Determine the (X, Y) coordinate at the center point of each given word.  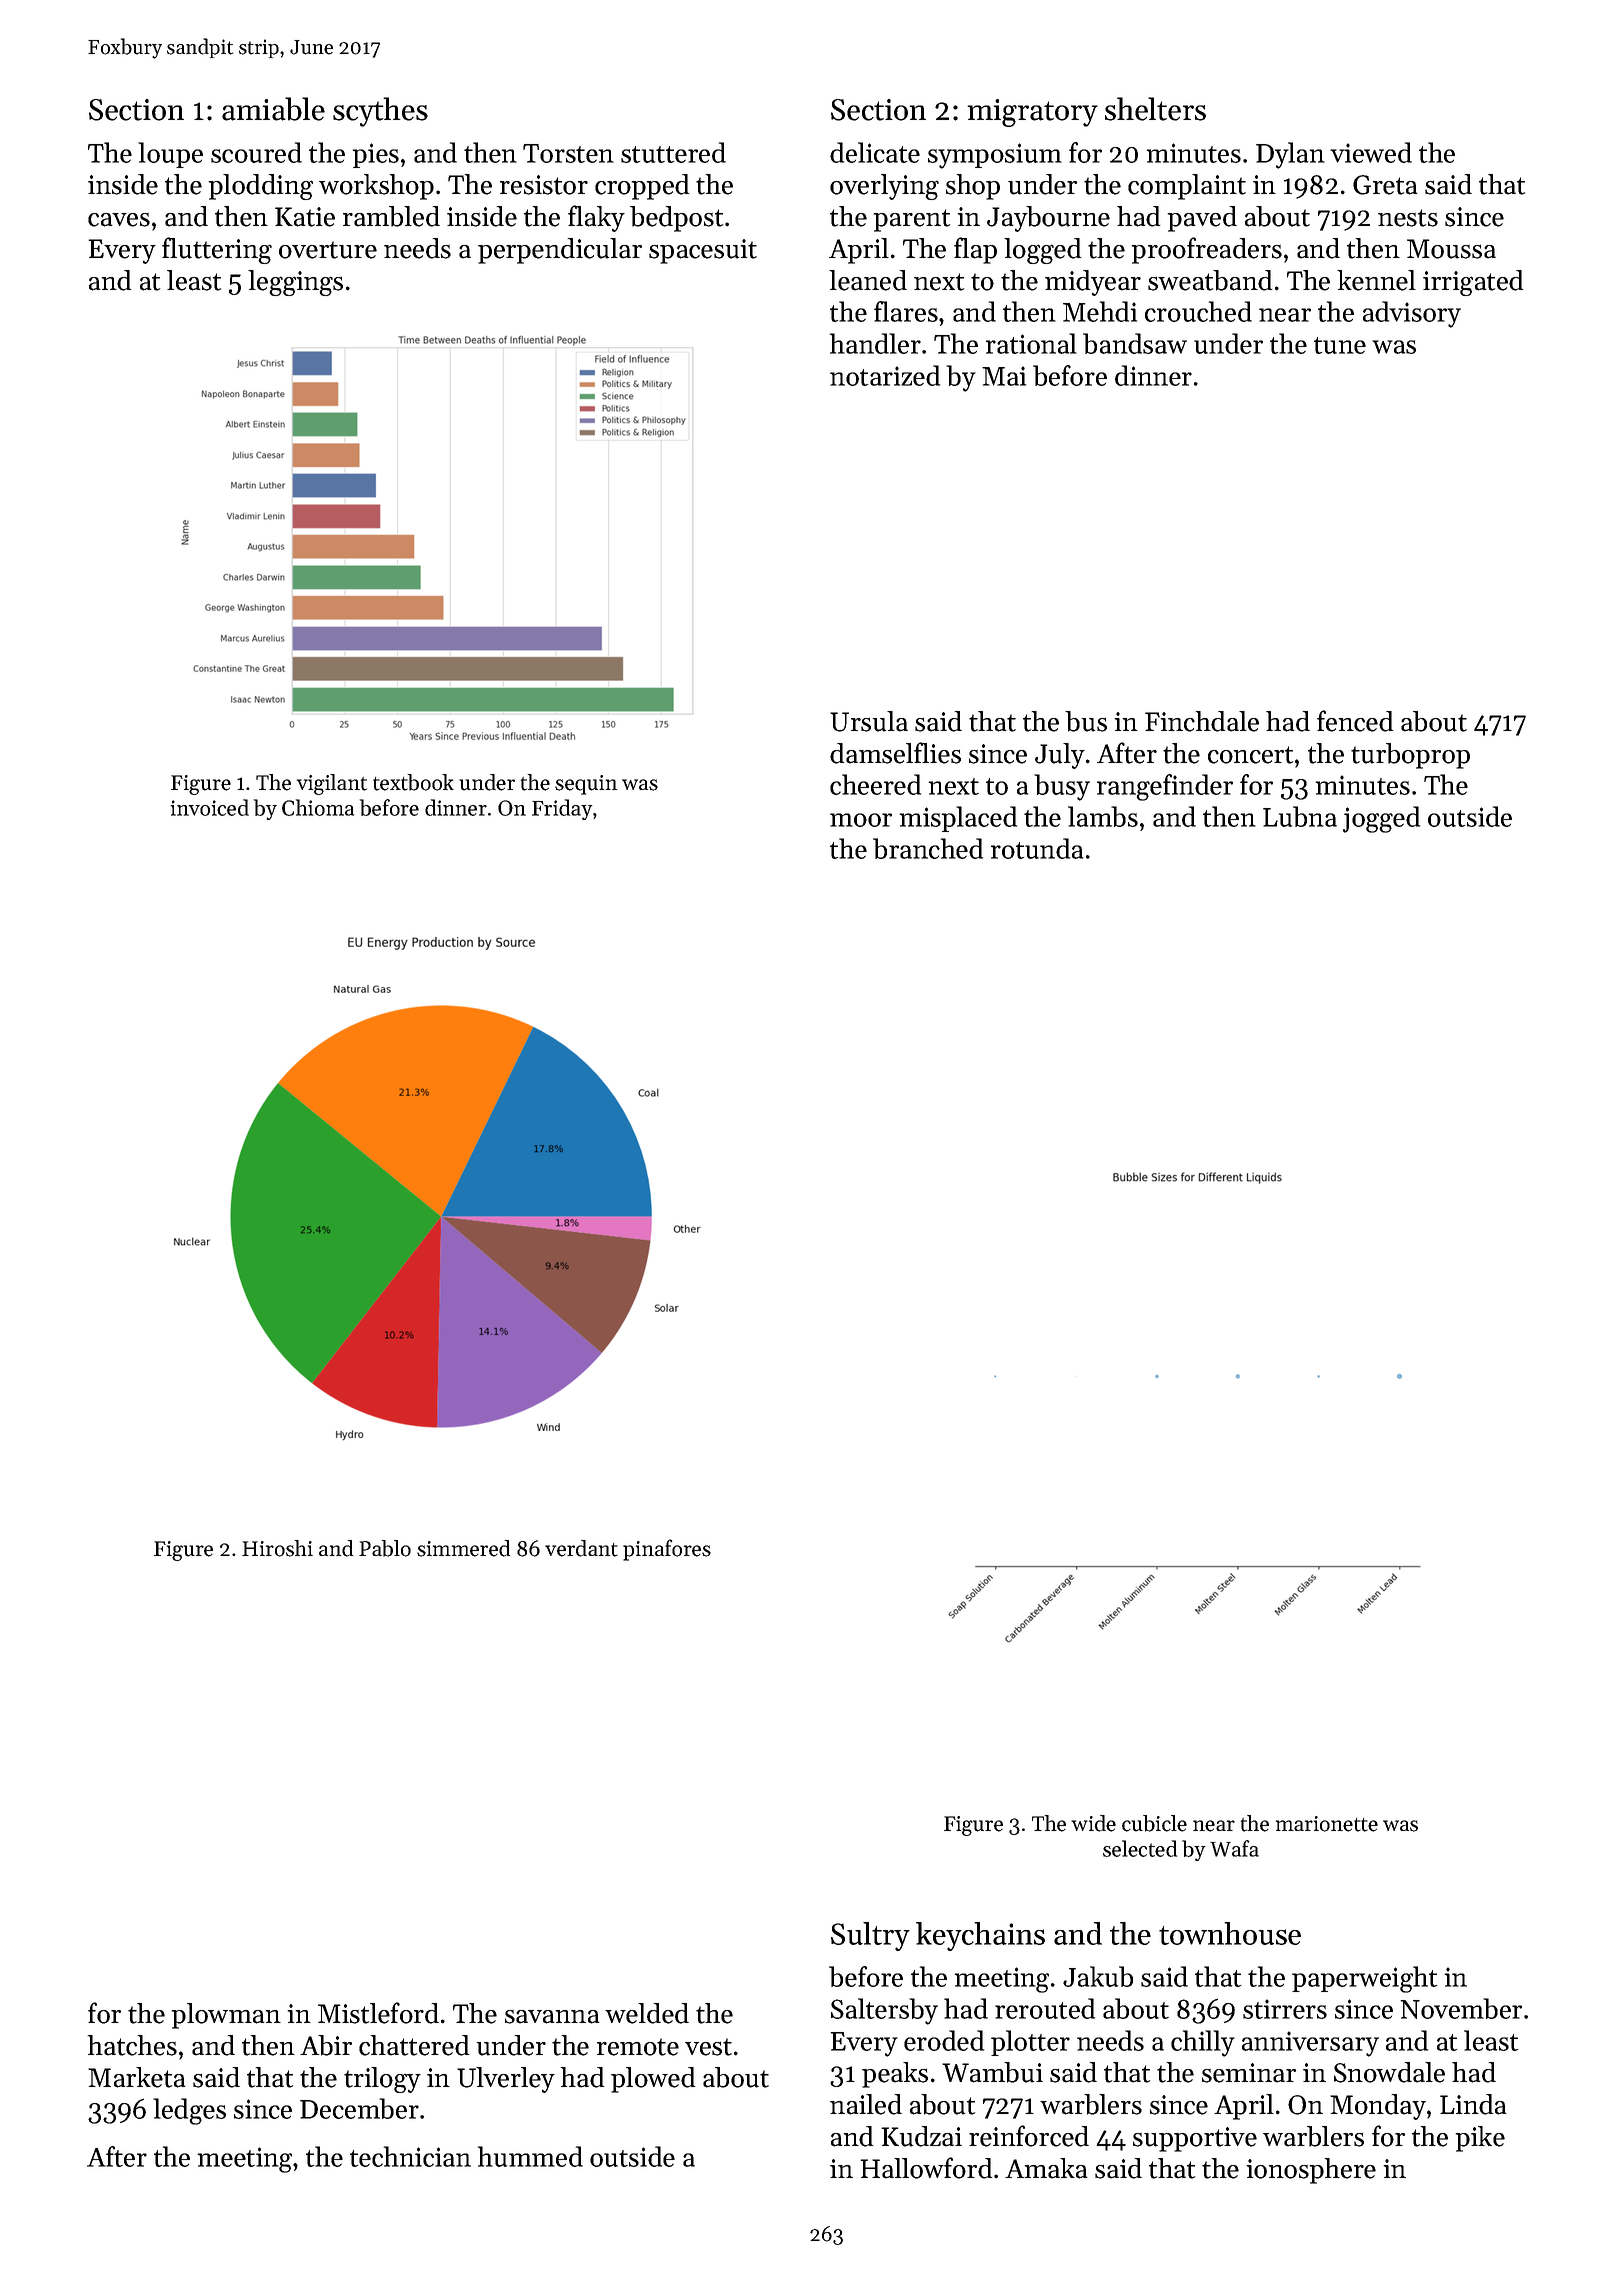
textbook (413, 782)
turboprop (1410, 756)
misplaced (958, 819)
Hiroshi (277, 1548)
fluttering (217, 250)
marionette (1327, 1824)
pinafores (667, 1550)
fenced (1355, 721)
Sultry (870, 1936)
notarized (885, 375)
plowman (226, 2016)
